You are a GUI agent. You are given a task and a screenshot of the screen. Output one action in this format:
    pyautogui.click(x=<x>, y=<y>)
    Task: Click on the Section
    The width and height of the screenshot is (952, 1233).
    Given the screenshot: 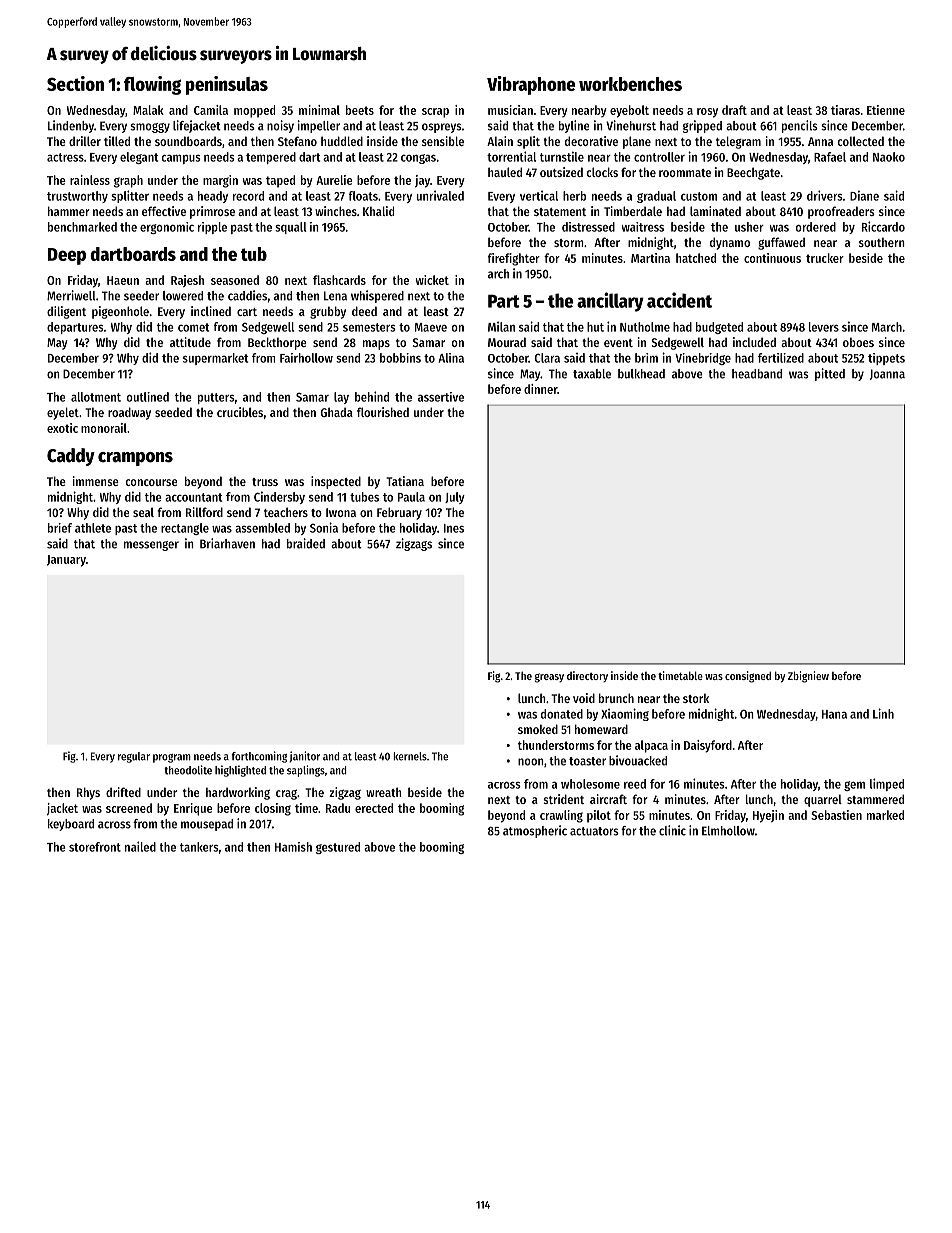 What is the action you would take?
    pyautogui.click(x=75, y=83)
